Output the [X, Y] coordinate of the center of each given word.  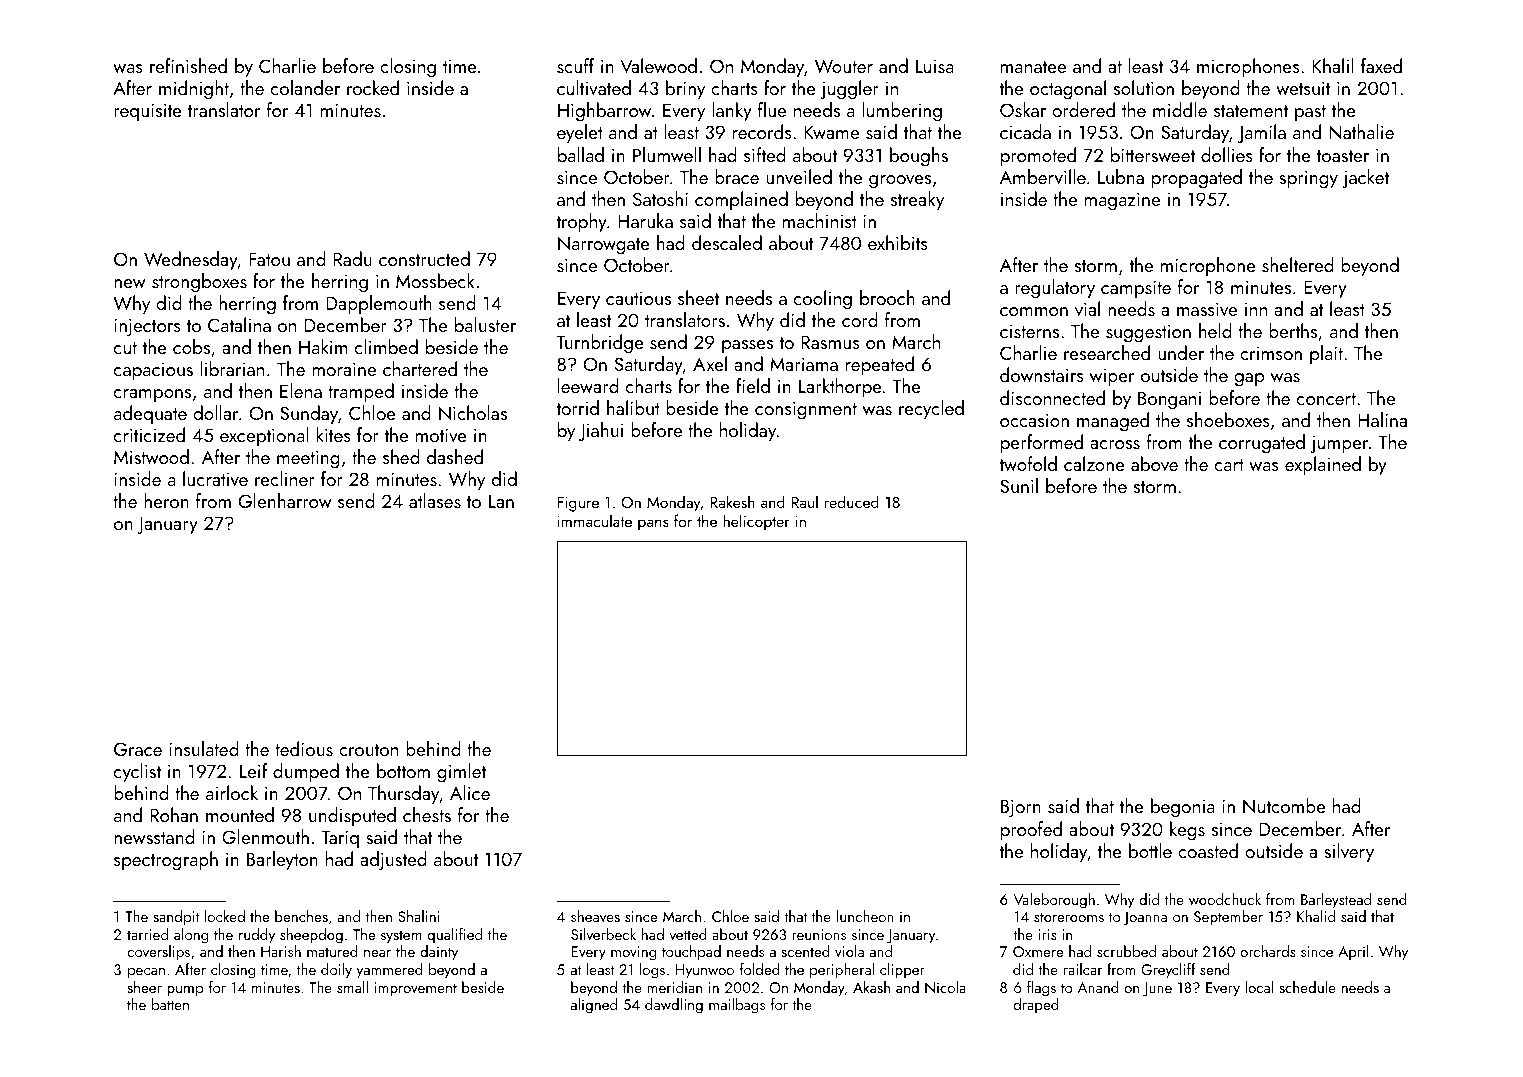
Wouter [844, 66]
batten [170, 1004]
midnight [194, 90]
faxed [1381, 65]
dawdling [674, 1006]
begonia [1183, 808]
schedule [1307, 987]
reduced [852, 501]
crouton [368, 750]
